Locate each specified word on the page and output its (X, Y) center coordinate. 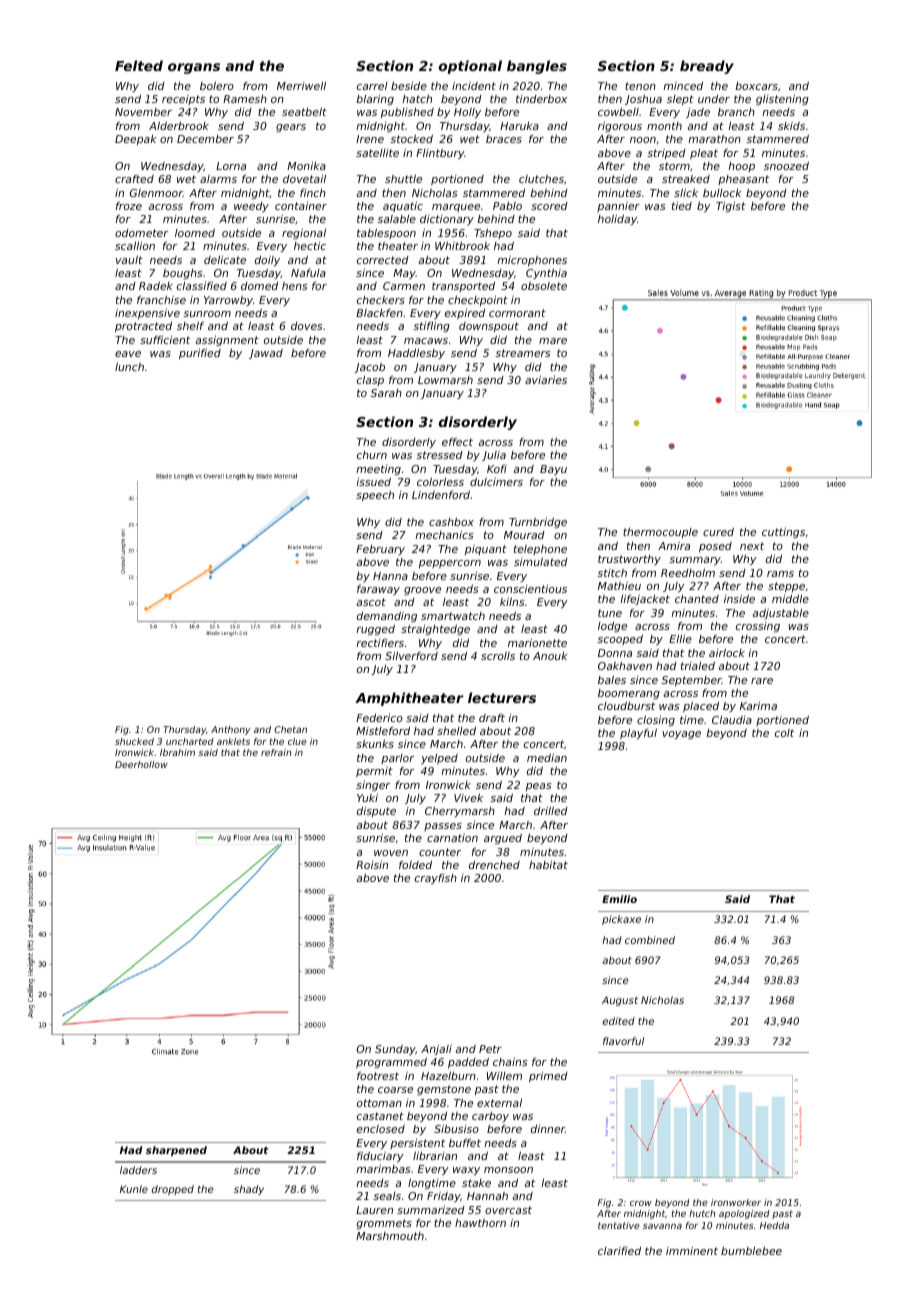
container (301, 206)
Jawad (266, 354)
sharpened (176, 1151)
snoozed (786, 166)
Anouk (550, 656)
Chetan (290, 729)
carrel (372, 86)
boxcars (756, 86)
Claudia (732, 720)
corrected (383, 260)
